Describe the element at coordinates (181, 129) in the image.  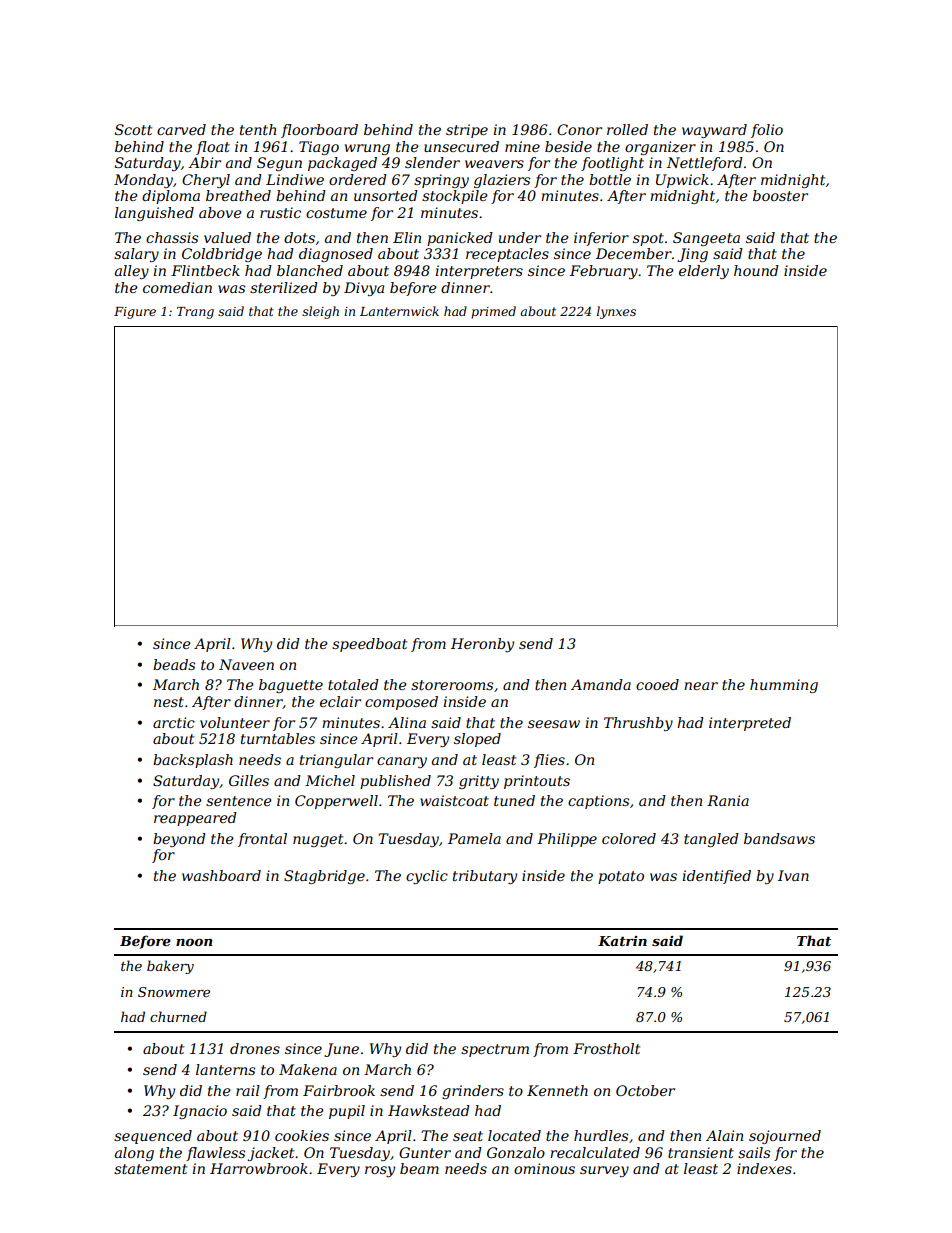
I see `carved` at that location.
